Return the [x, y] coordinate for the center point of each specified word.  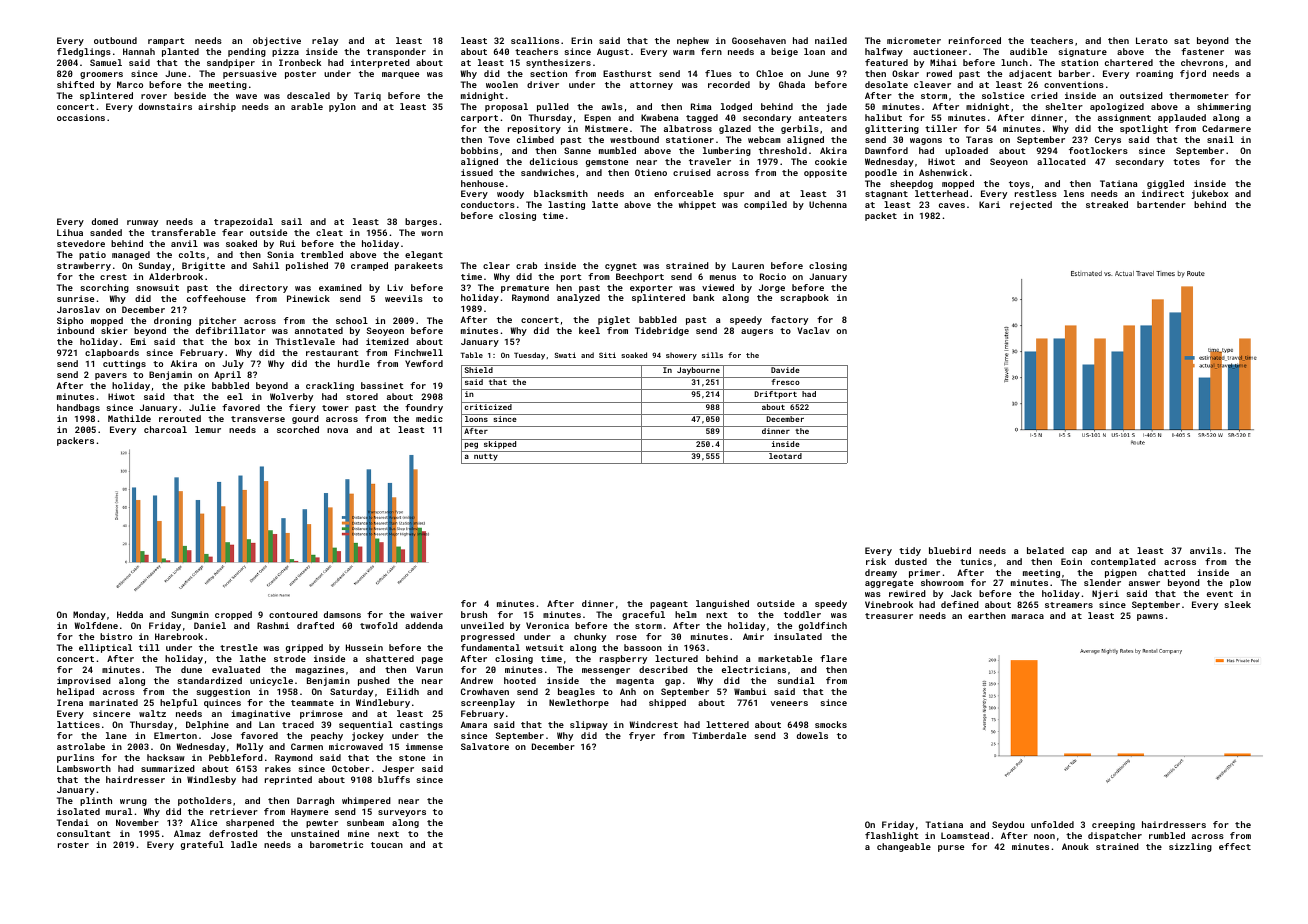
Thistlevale [305, 341]
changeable [904, 847]
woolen [502, 84]
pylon [342, 107]
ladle [244, 844]
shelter [1064, 106]
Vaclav [813, 330]
